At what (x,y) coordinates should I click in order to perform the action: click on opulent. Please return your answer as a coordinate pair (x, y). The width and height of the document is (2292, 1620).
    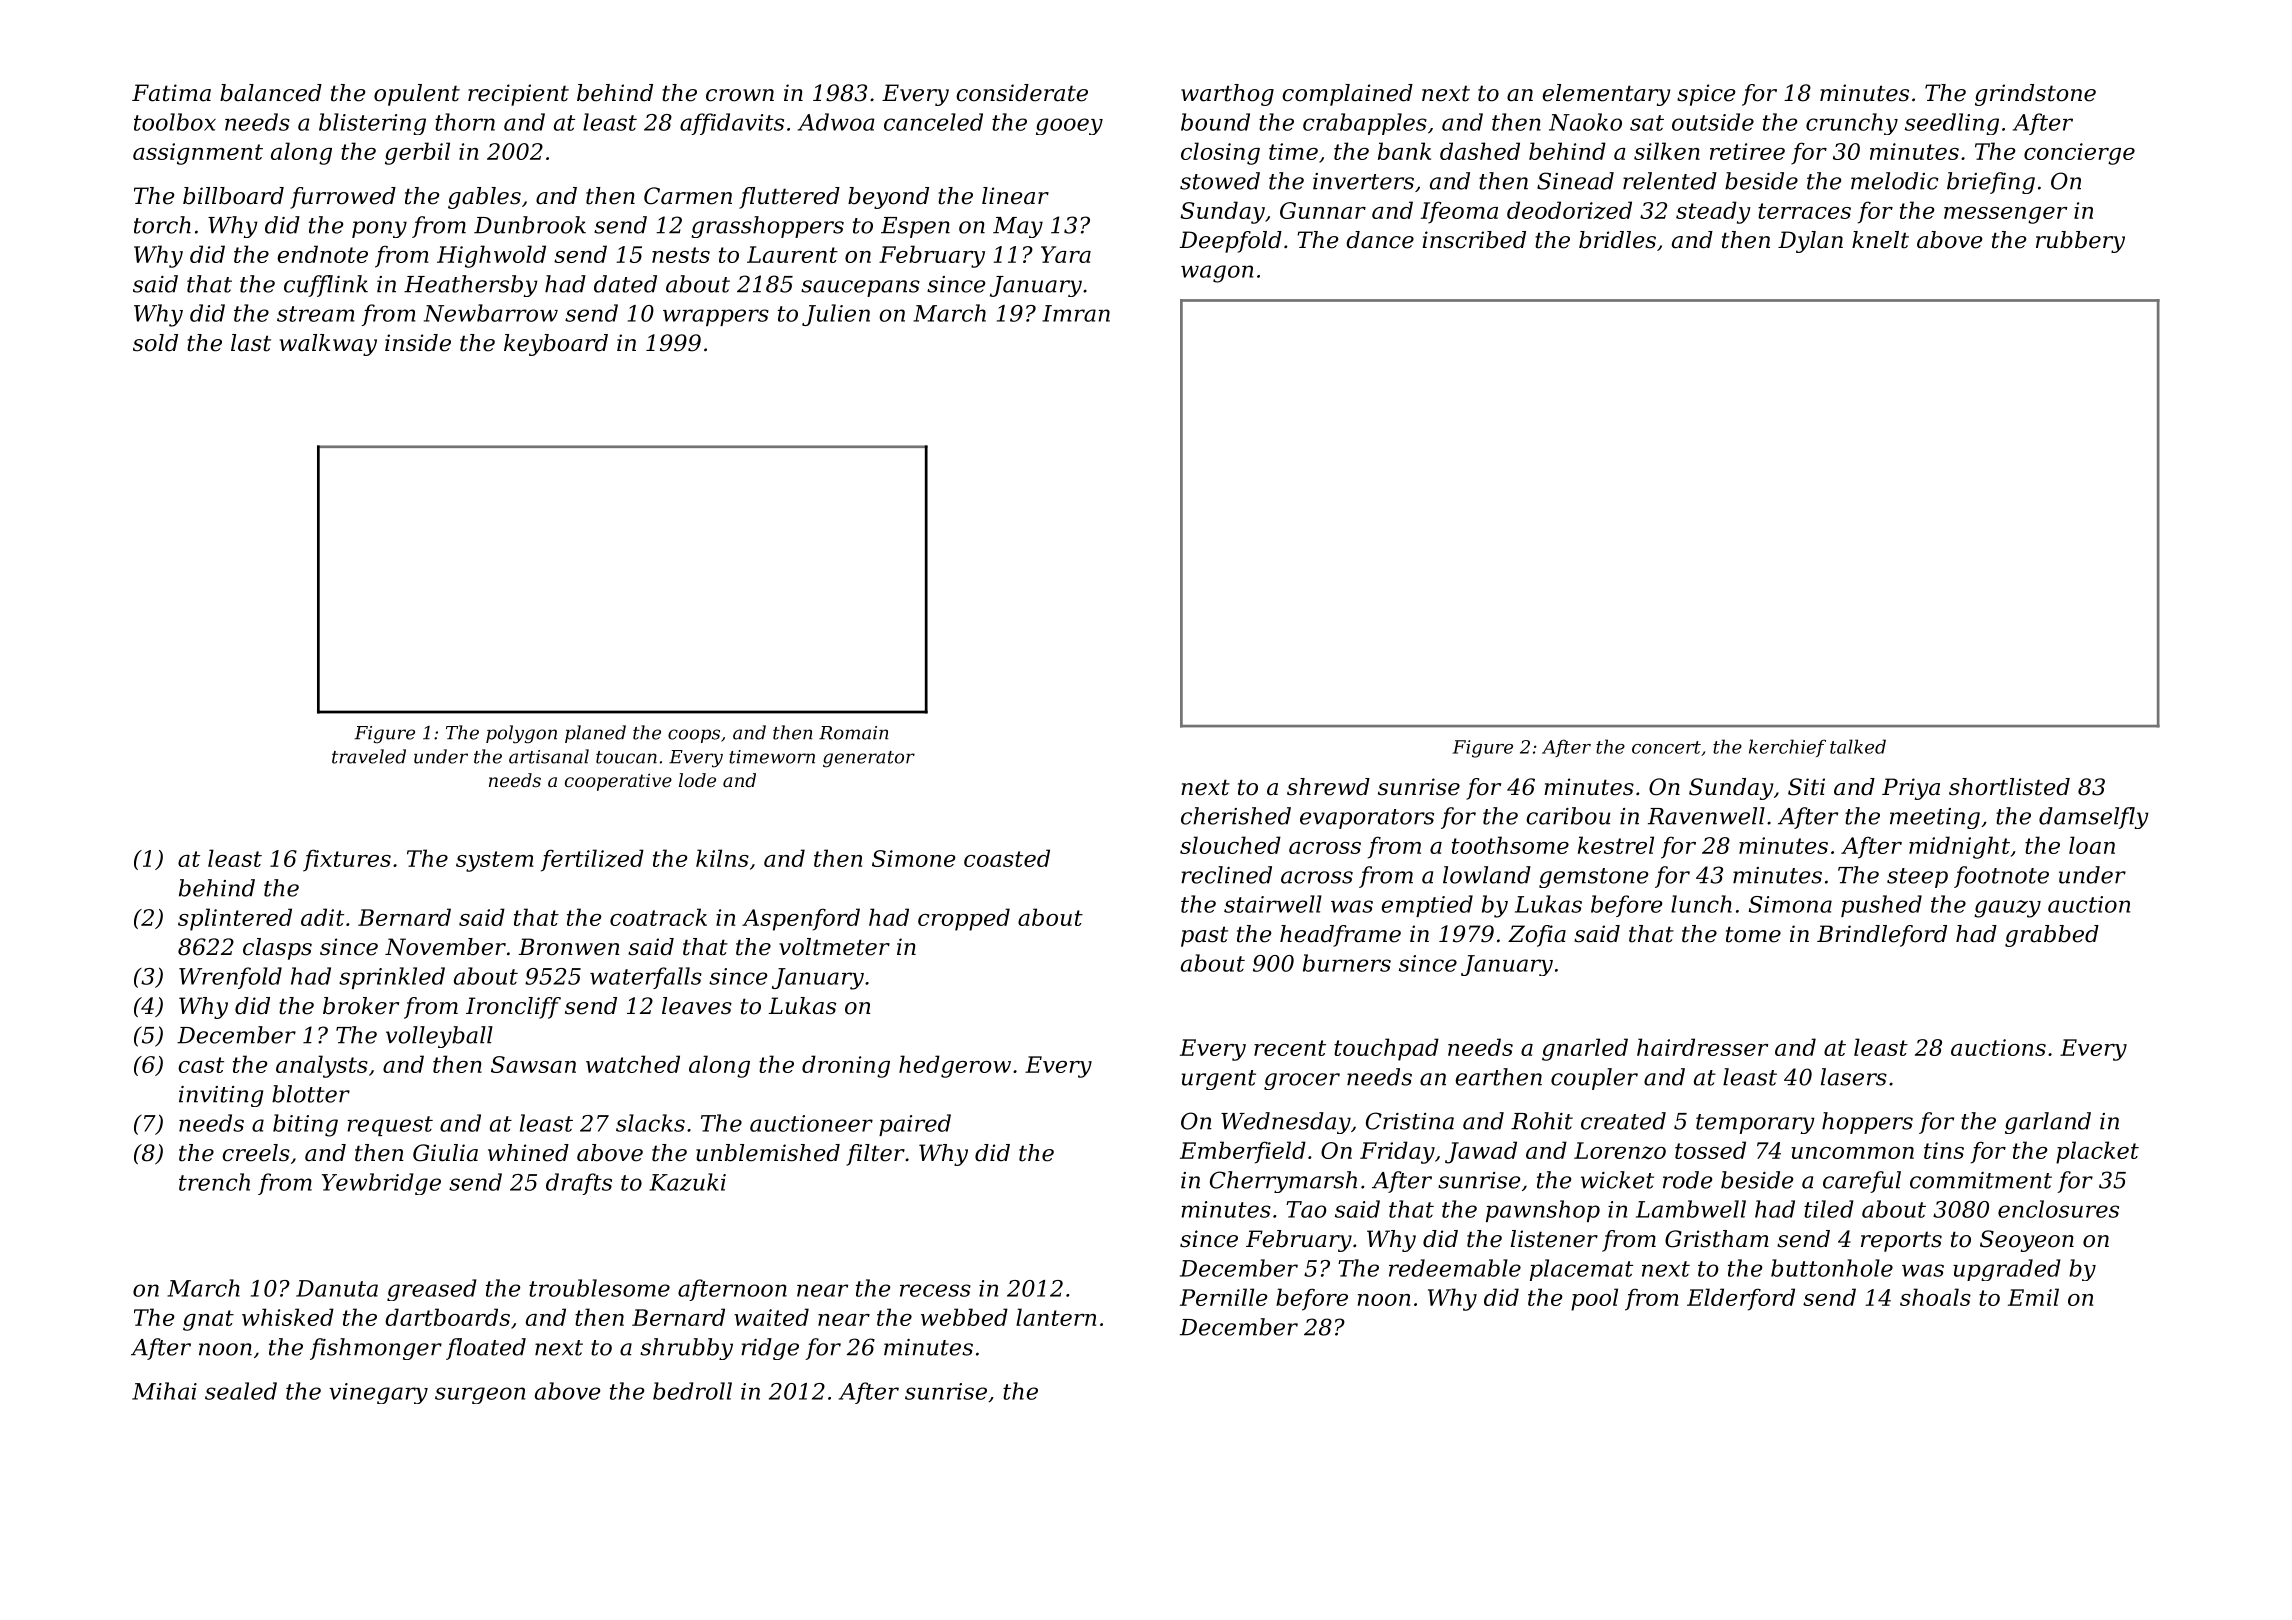
    Looking at the image, I should click on (417, 95).
